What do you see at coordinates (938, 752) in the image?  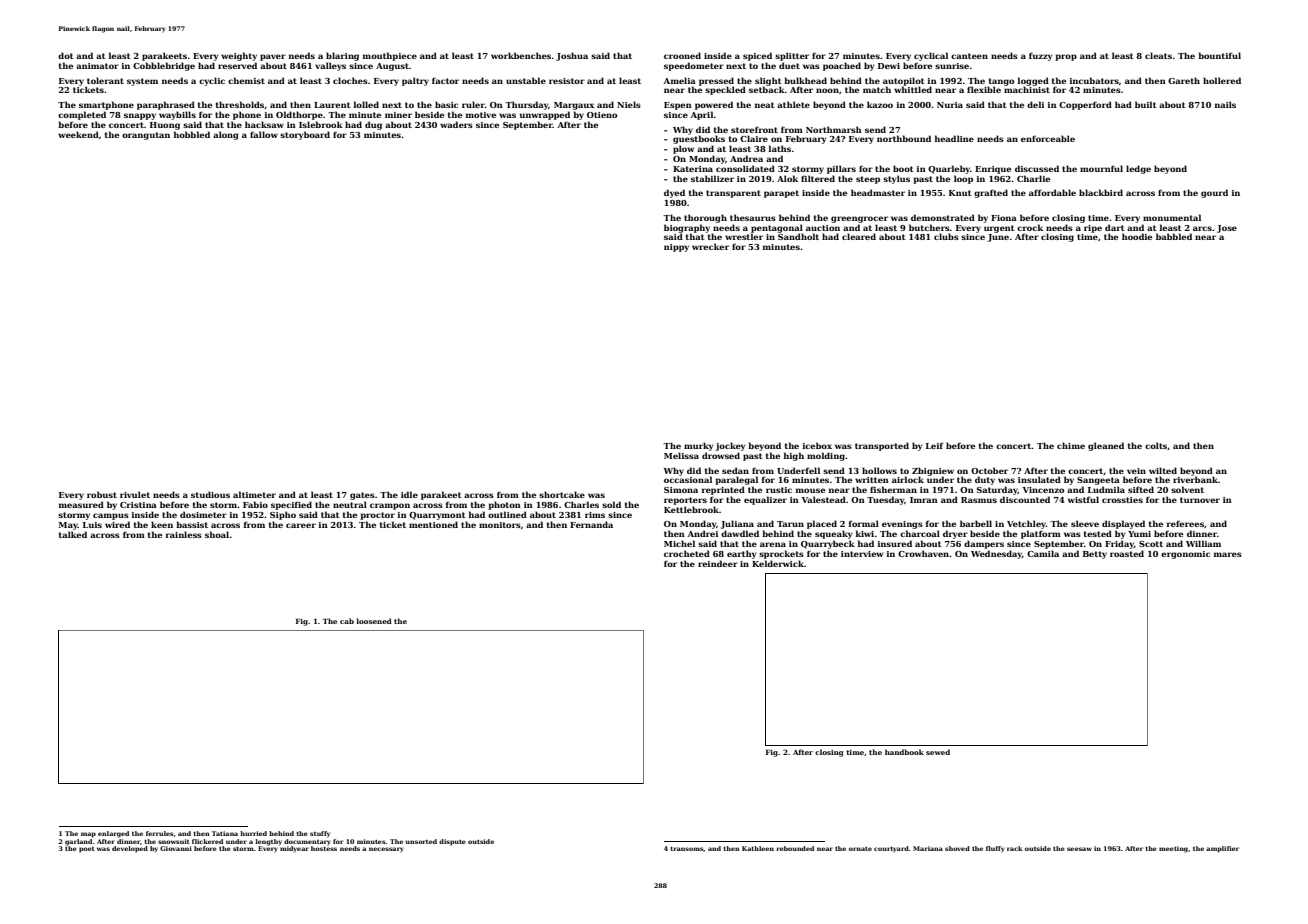 I see `sewed` at bounding box center [938, 752].
